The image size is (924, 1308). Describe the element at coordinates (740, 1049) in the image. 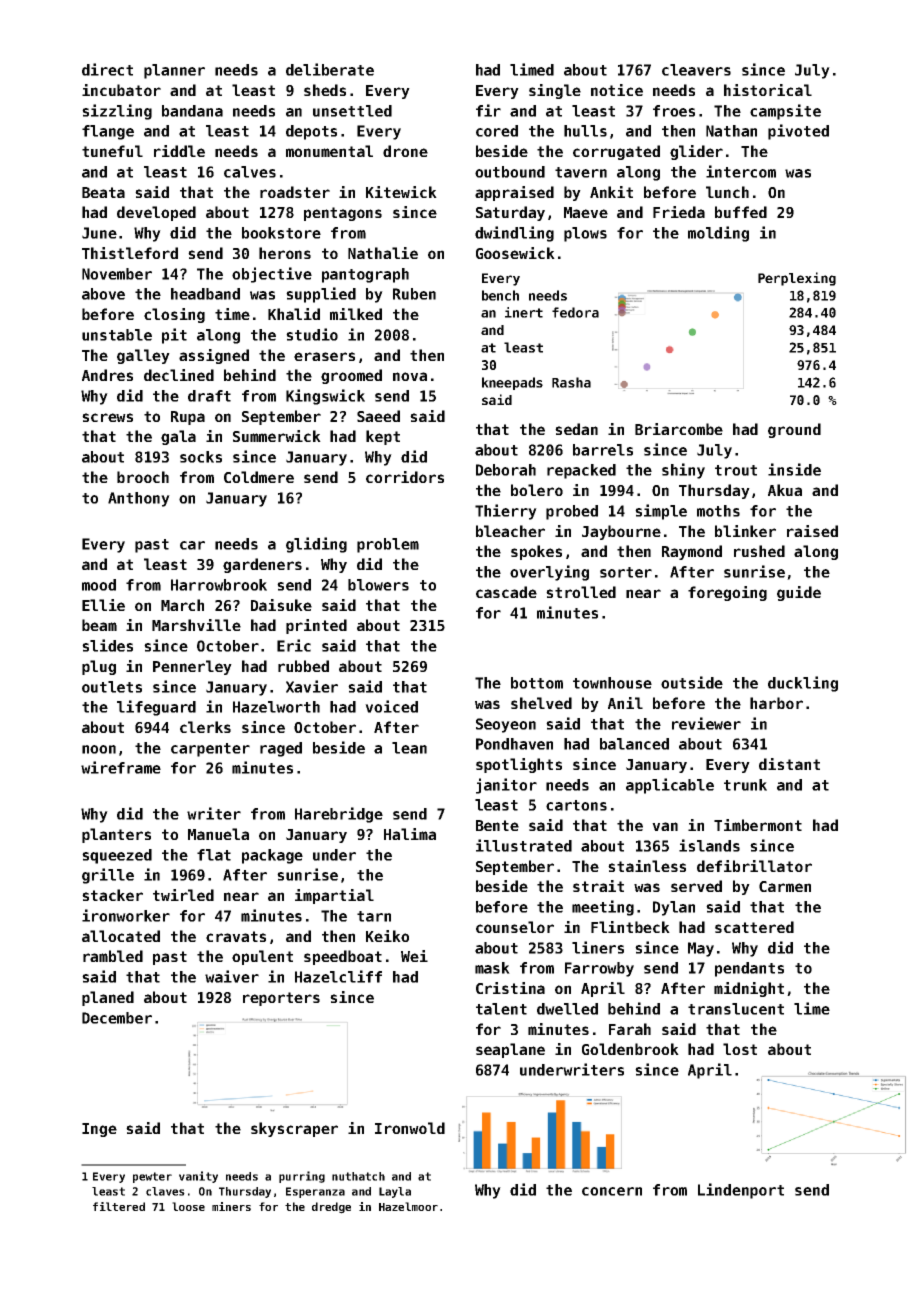

I see `lost` at that location.
